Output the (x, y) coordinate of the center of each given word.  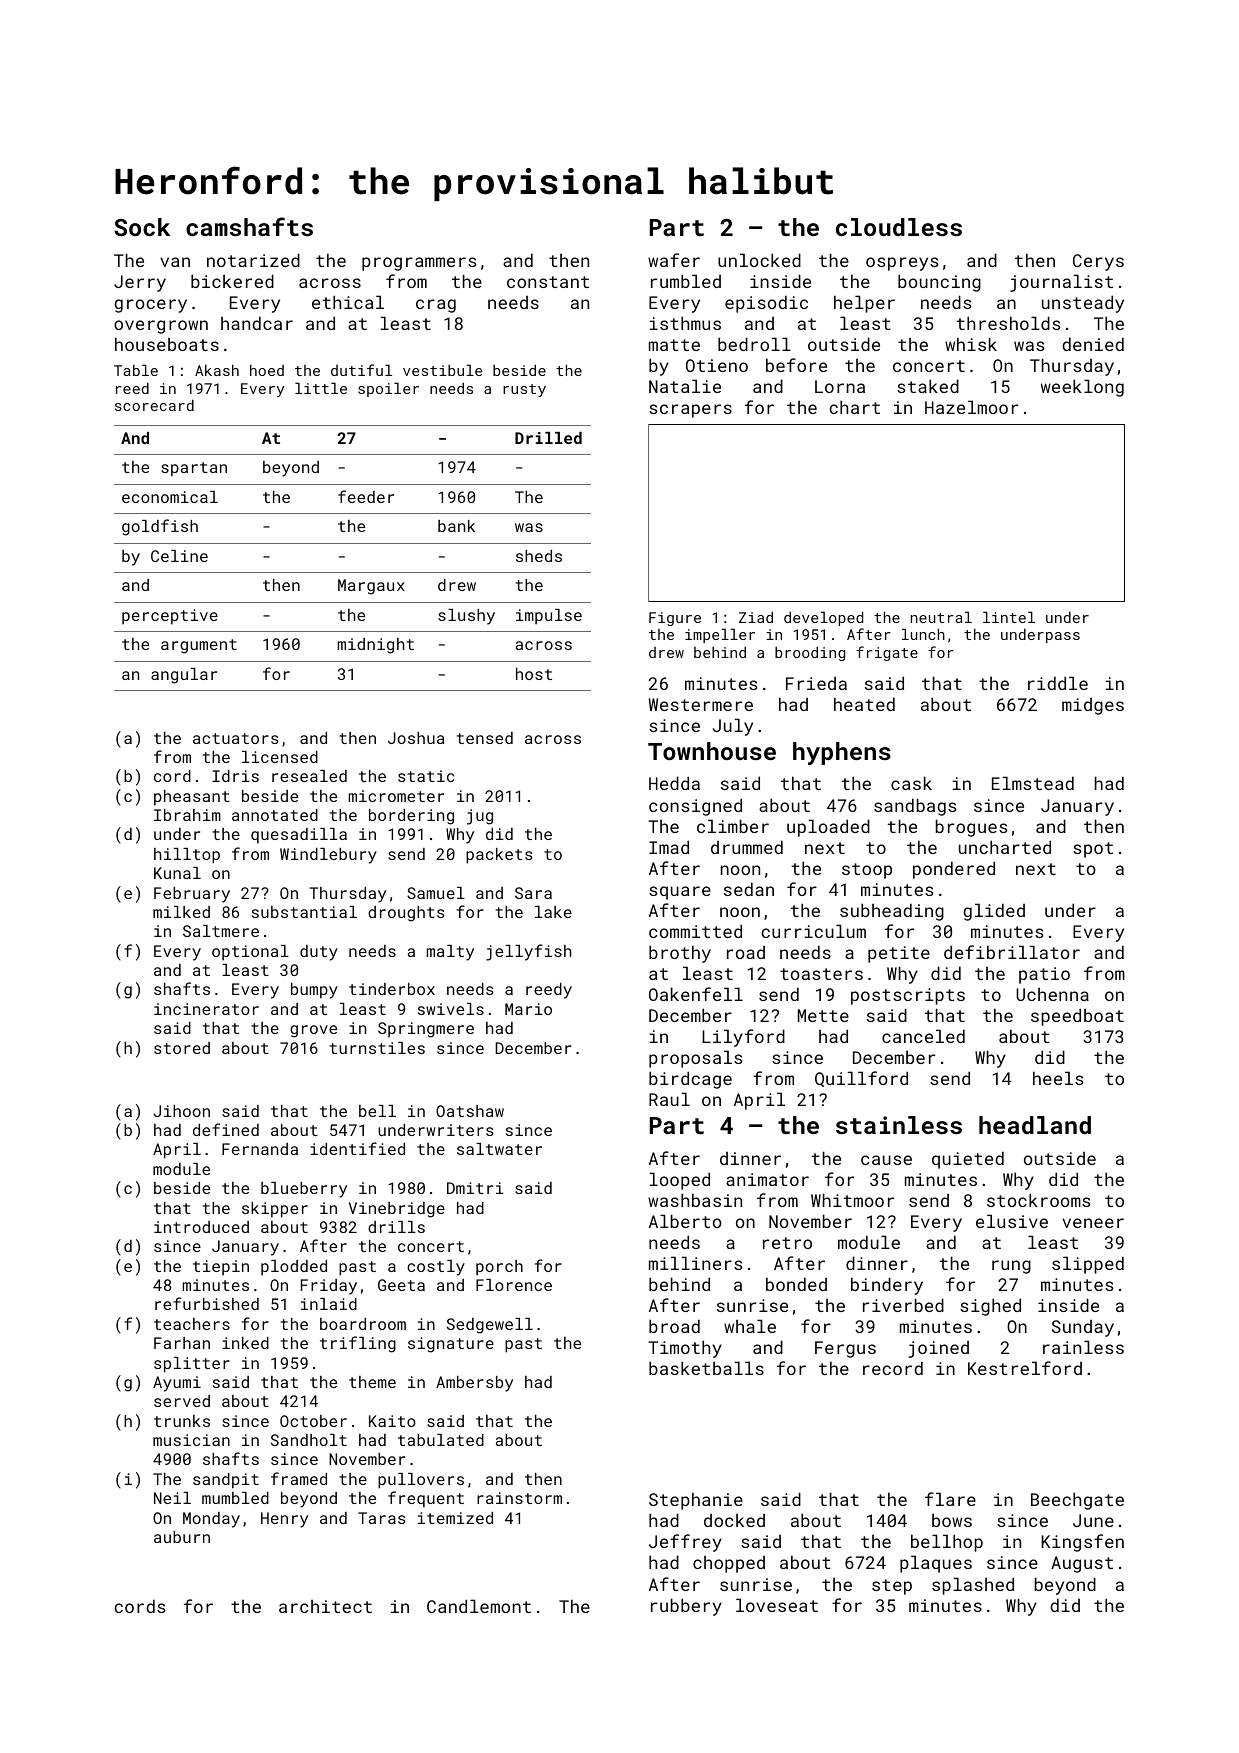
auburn (182, 1537)
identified (357, 1148)
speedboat (1077, 1017)
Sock (142, 227)
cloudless (899, 227)
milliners (696, 1263)
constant (548, 282)
